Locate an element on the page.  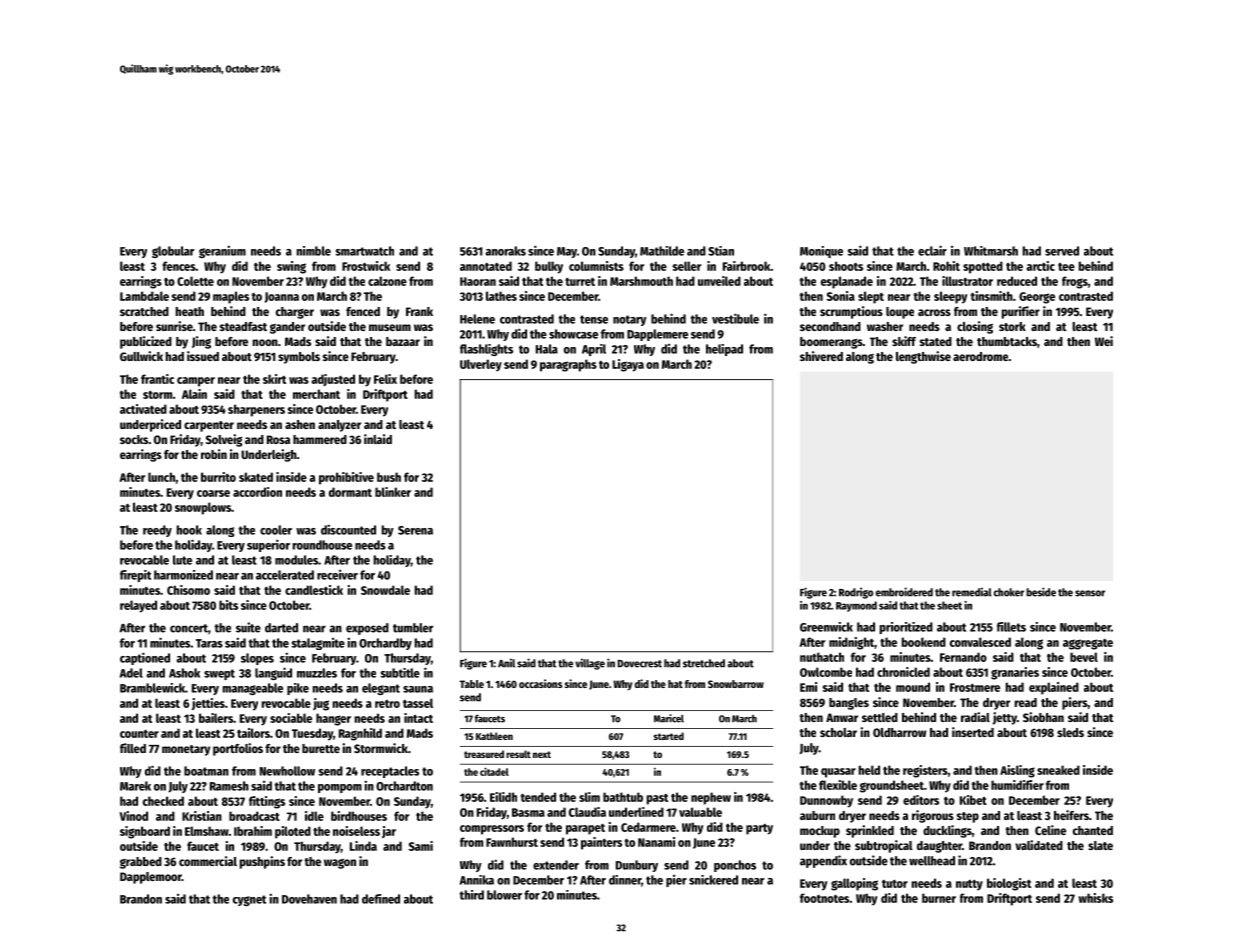
Ulverley is located at coordinates (481, 365).
